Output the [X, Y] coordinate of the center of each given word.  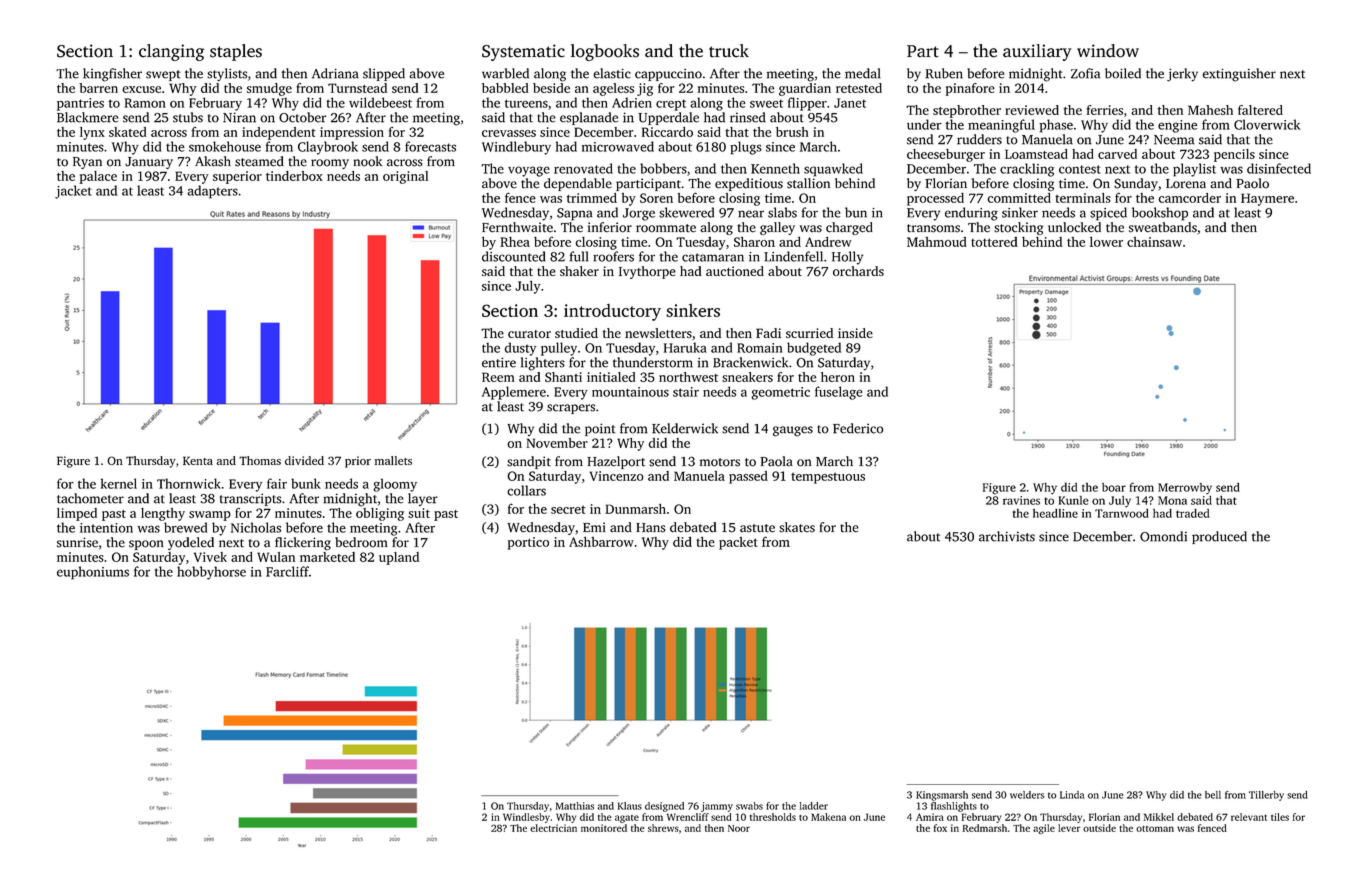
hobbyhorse [211, 573]
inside [855, 333]
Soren [656, 198]
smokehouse [225, 146]
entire [499, 363]
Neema [1174, 140]
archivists [1007, 536]
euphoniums [93, 573]
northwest [688, 377]
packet [738, 543]
